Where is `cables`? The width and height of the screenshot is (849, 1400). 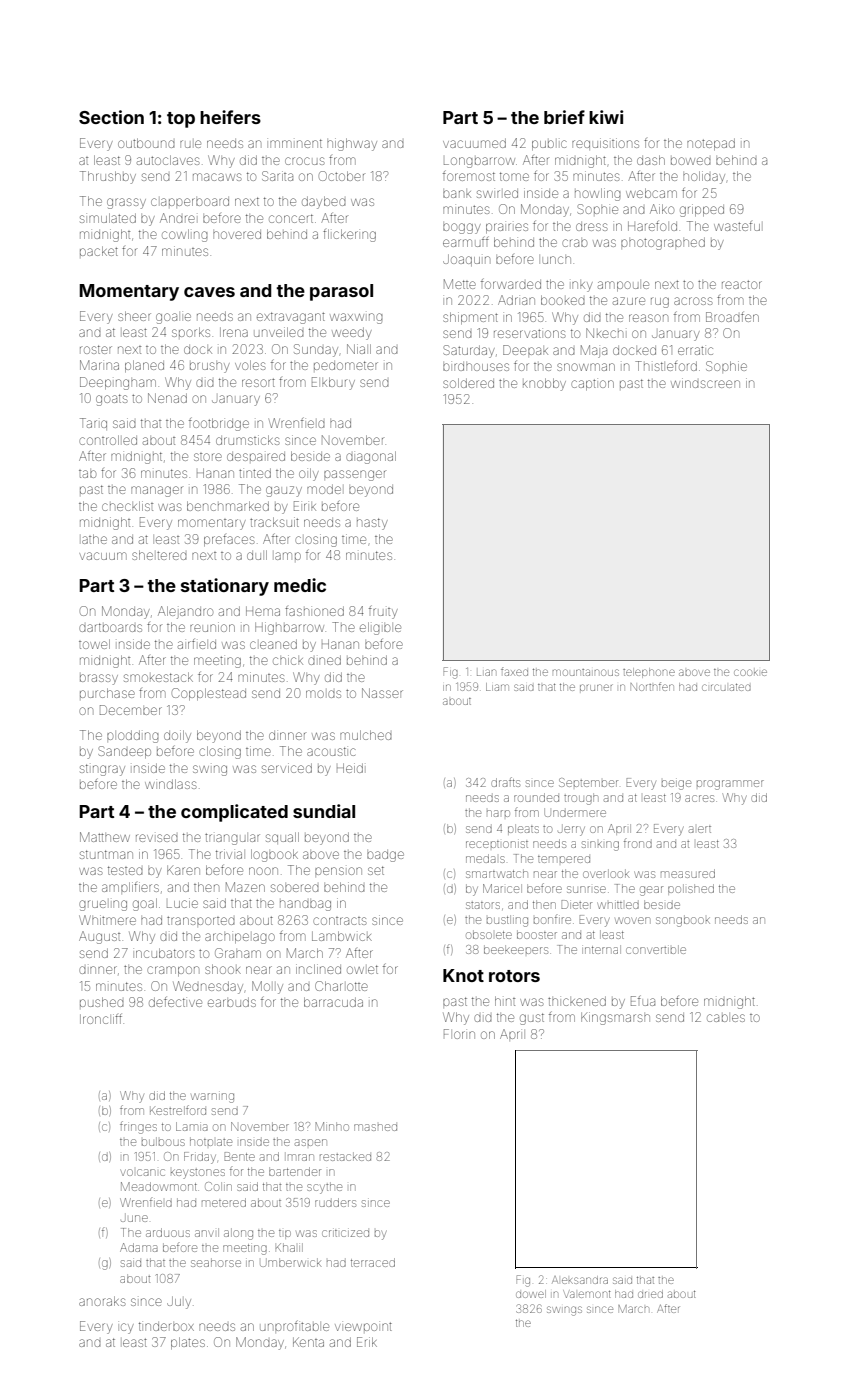 cables is located at coordinates (726, 1018).
